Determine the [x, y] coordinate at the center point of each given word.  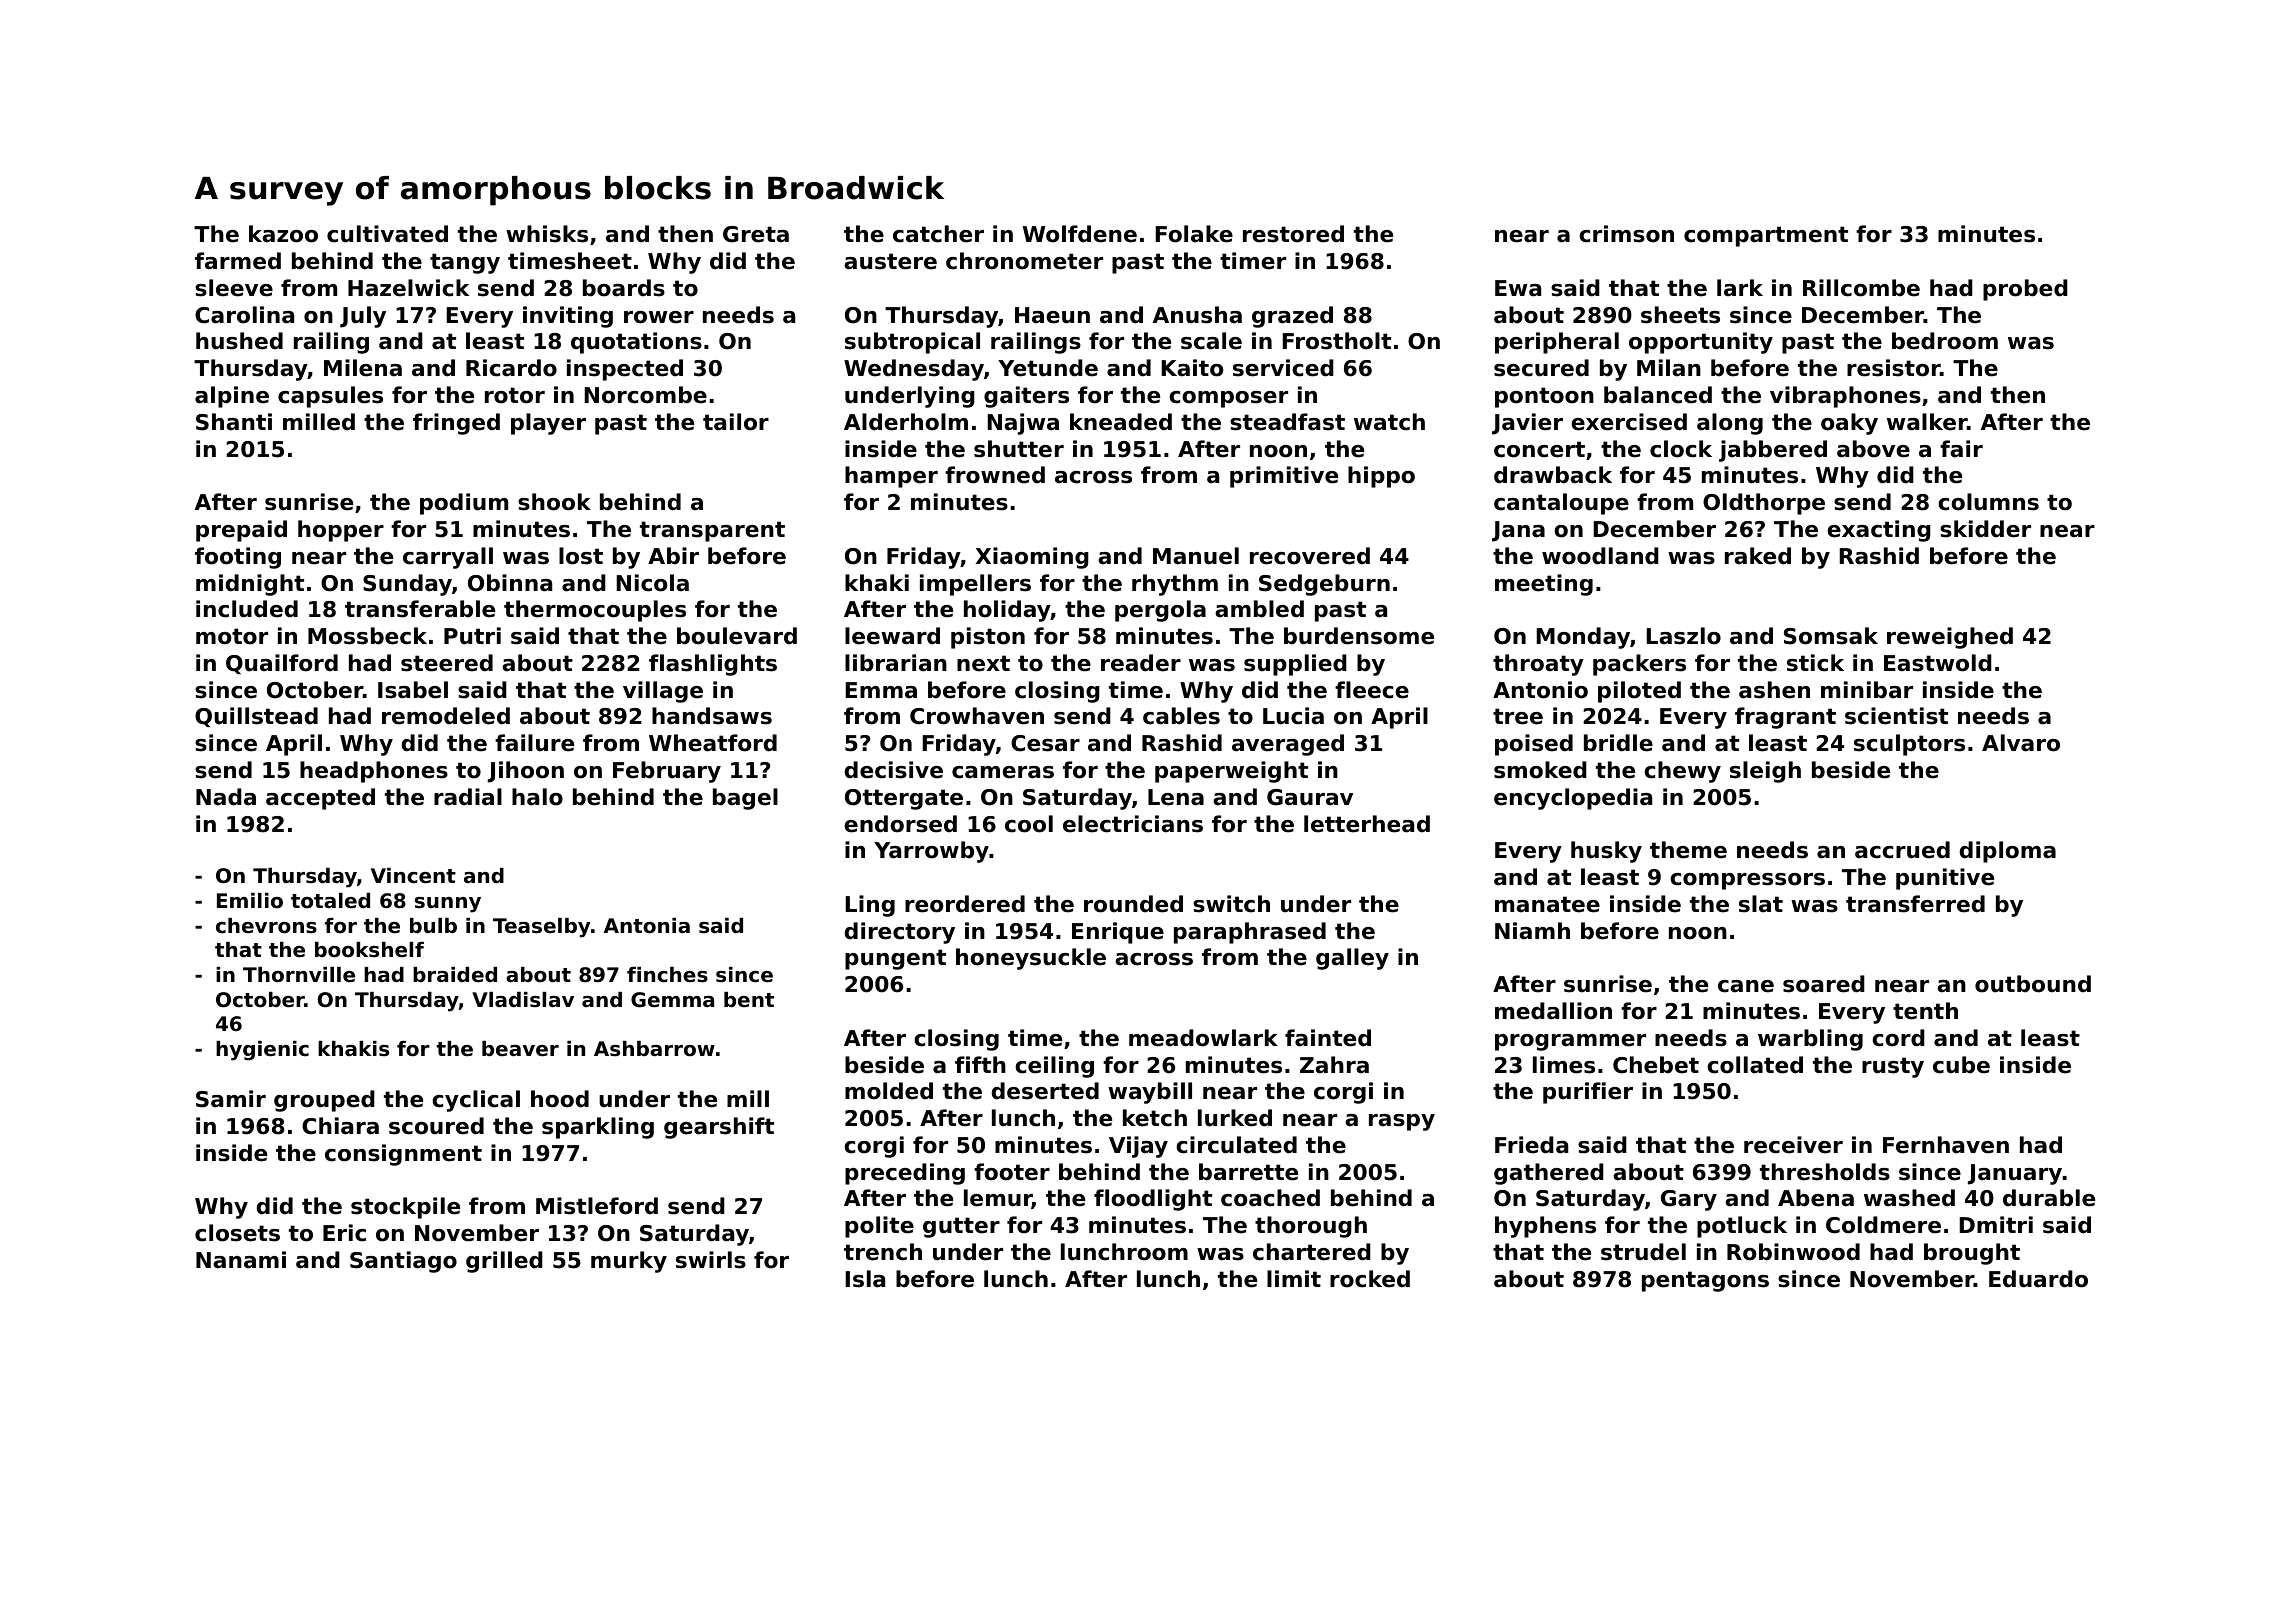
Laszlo [1683, 636]
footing [238, 558]
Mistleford [597, 1206]
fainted [1328, 1038]
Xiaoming [1032, 558]
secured [1541, 368]
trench [883, 1252]
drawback [1553, 475]
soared [1824, 984]
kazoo [283, 234]
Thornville [299, 975]
